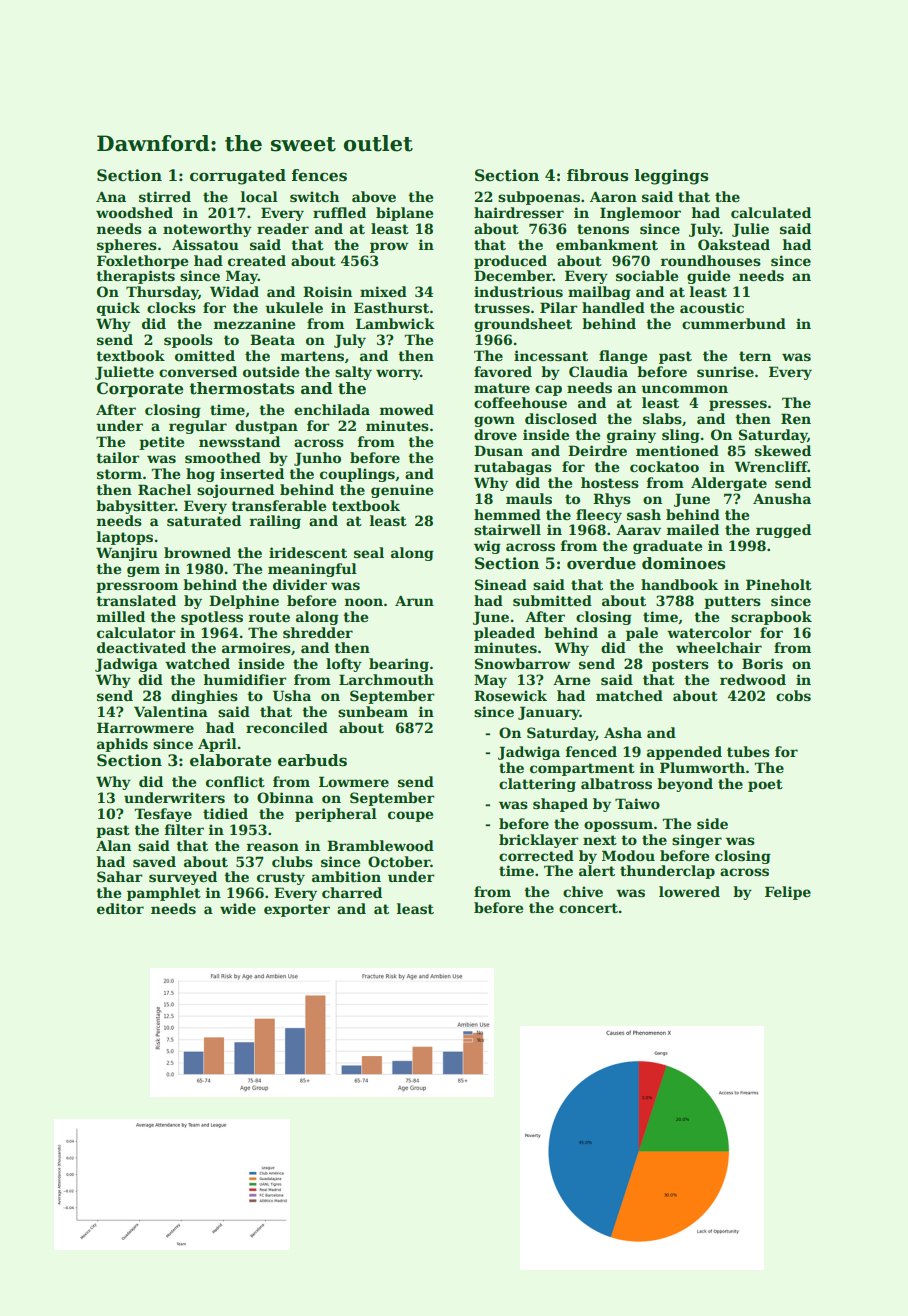  I want to click on gown, so click(494, 421).
